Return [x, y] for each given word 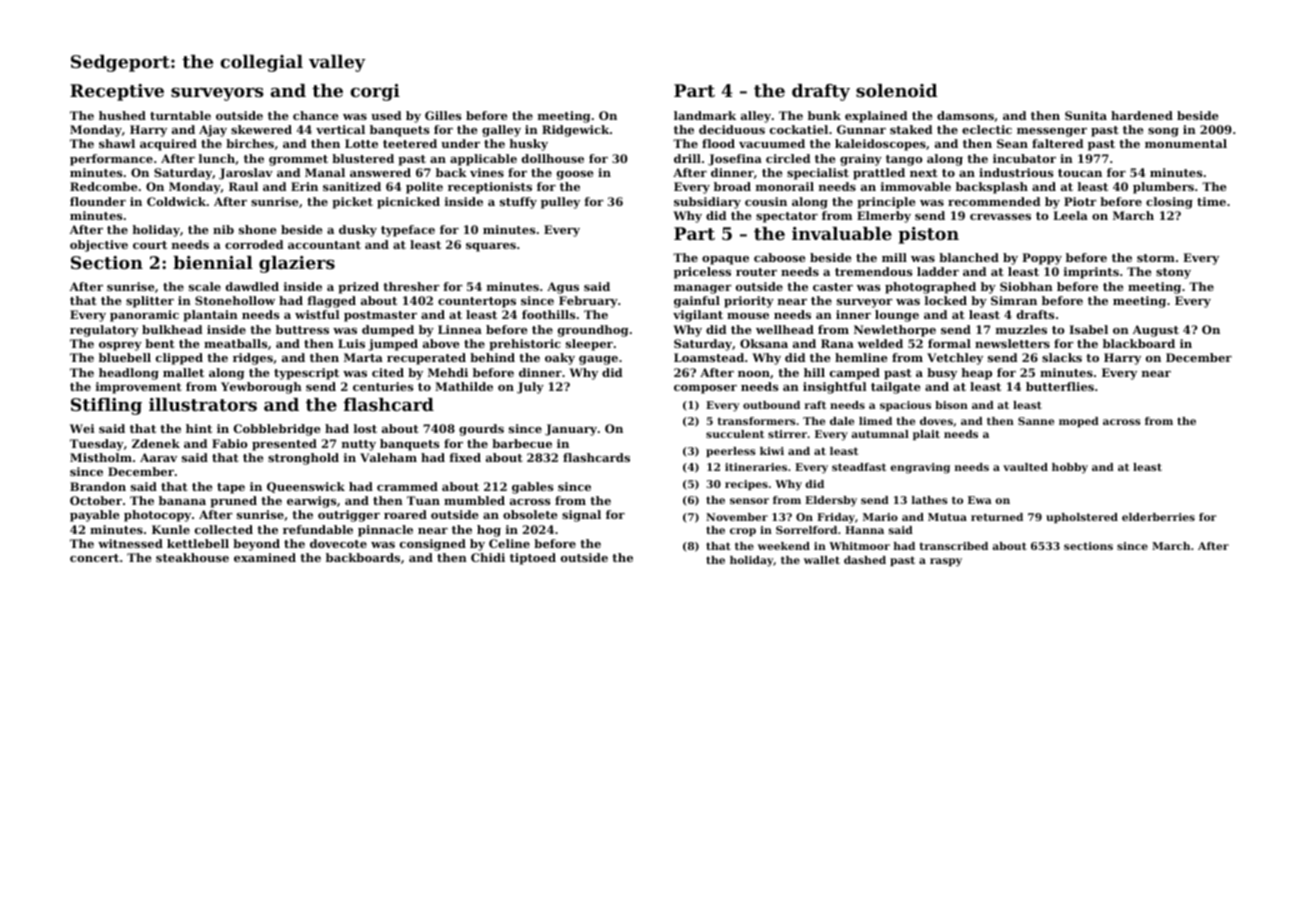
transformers [756, 421]
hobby [1070, 468]
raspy [946, 562]
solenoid [896, 90]
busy [942, 374]
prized [358, 288]
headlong [129, 374]
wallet [822, 560]
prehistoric [525, 345]
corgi [375, 92]
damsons [965, 115]
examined [265, 557]
